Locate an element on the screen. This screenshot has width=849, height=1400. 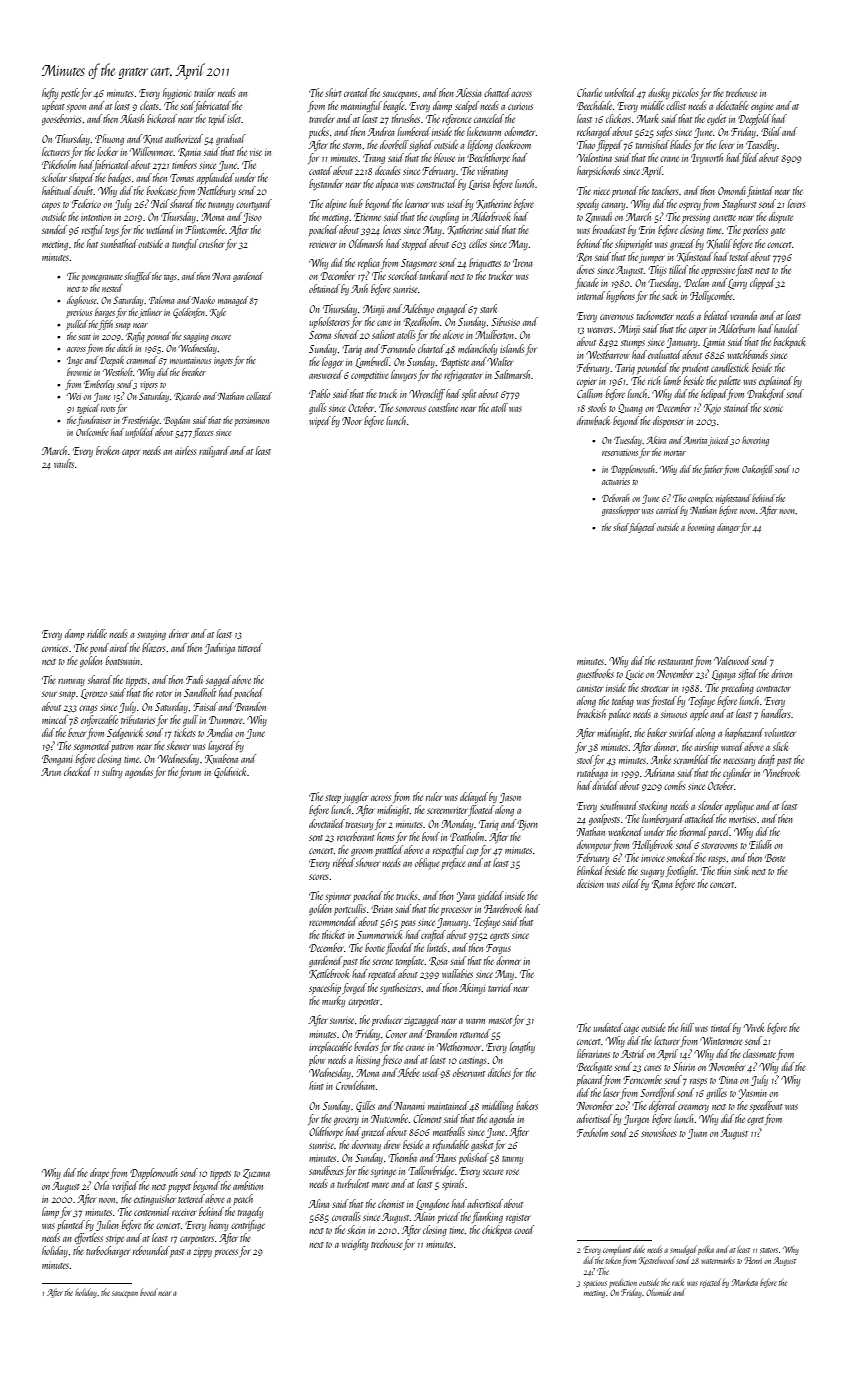
ruler is located at coordinates (434, 796).
